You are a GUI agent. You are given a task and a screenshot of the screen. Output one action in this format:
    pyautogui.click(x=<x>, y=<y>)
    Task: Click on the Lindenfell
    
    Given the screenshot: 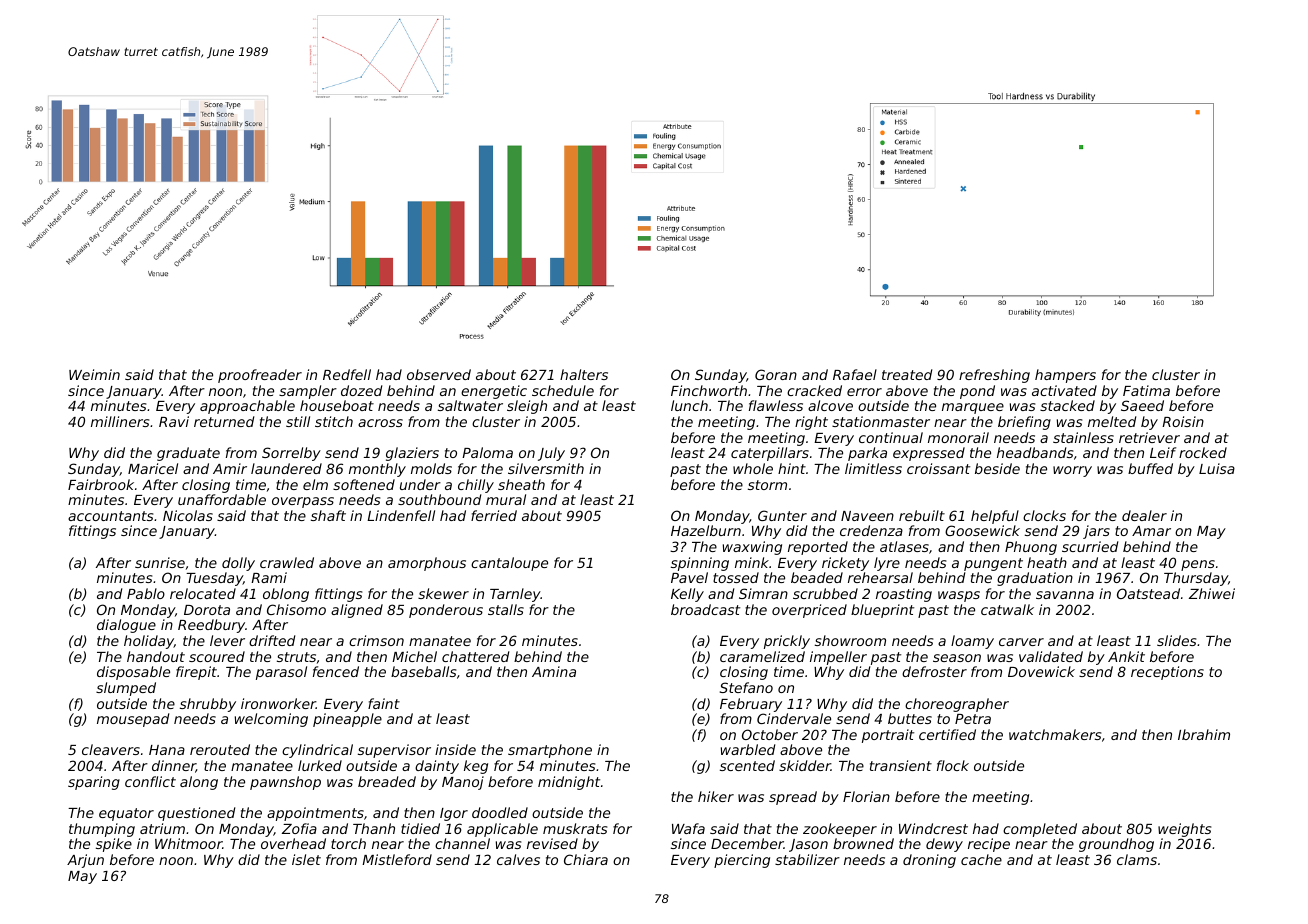 What is the action you would take?
    pyautogui.click(x=401, y=515)
